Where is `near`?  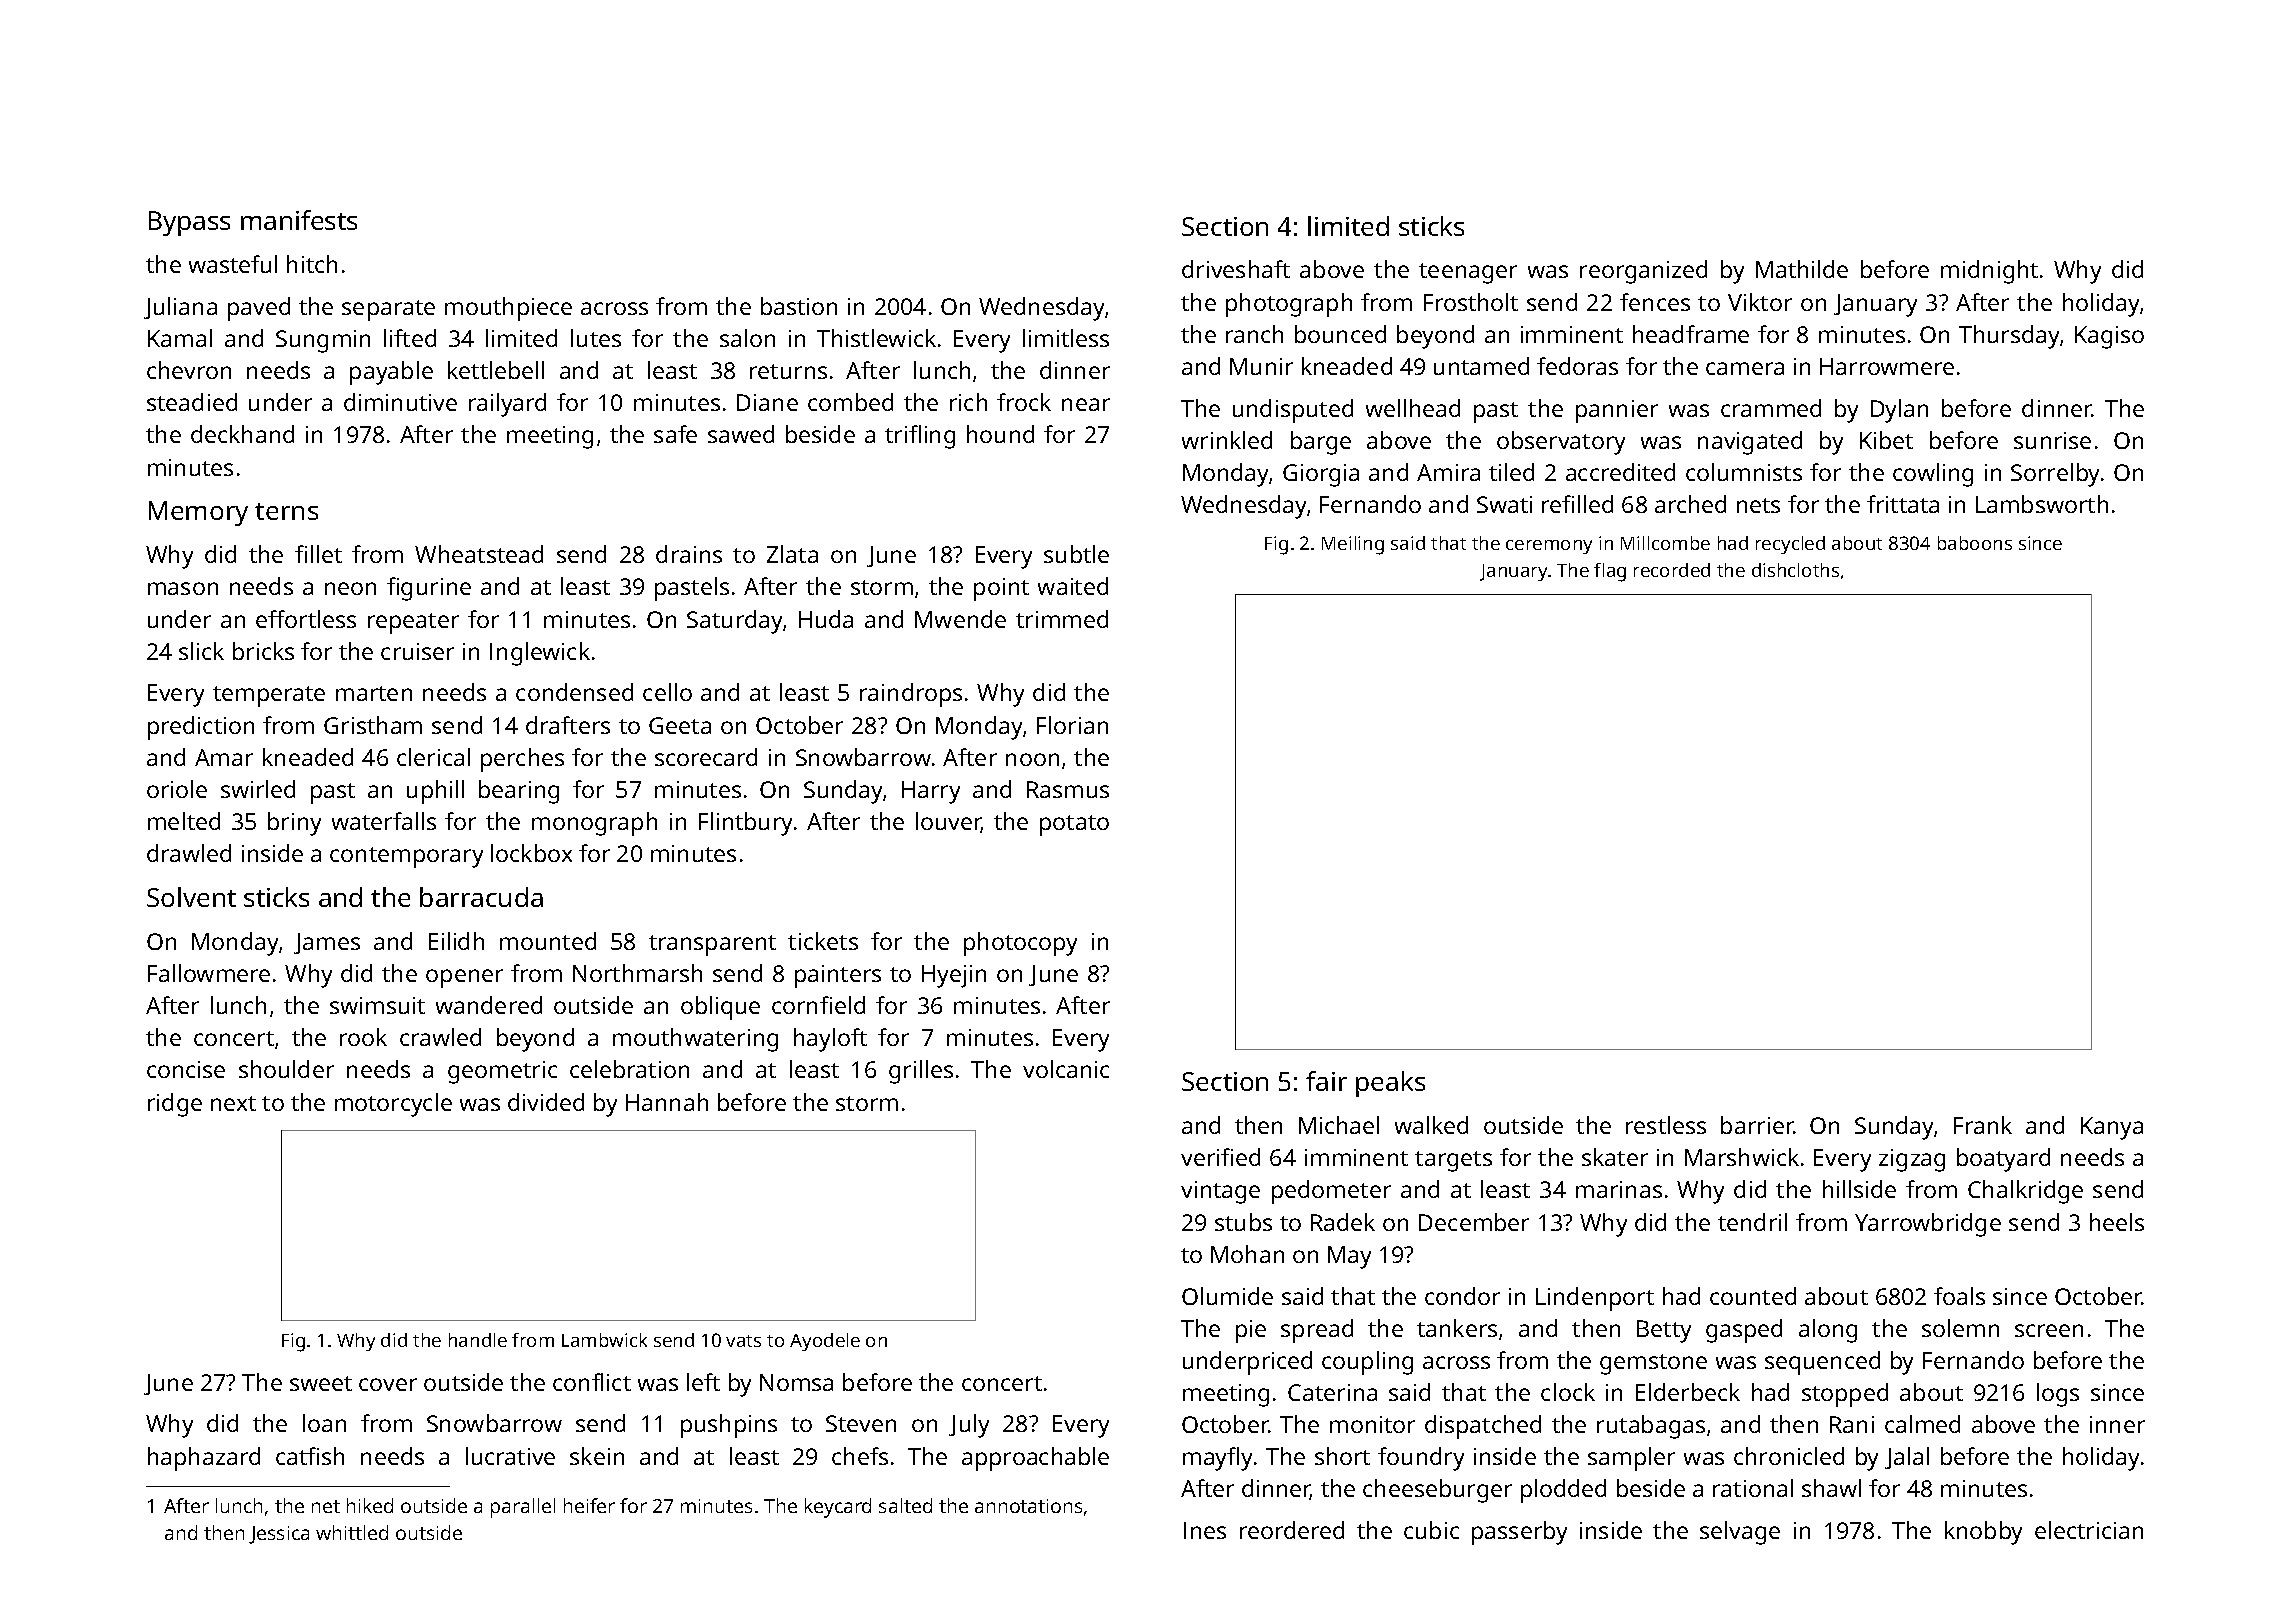 near is located at coordinates (1086, 404).
